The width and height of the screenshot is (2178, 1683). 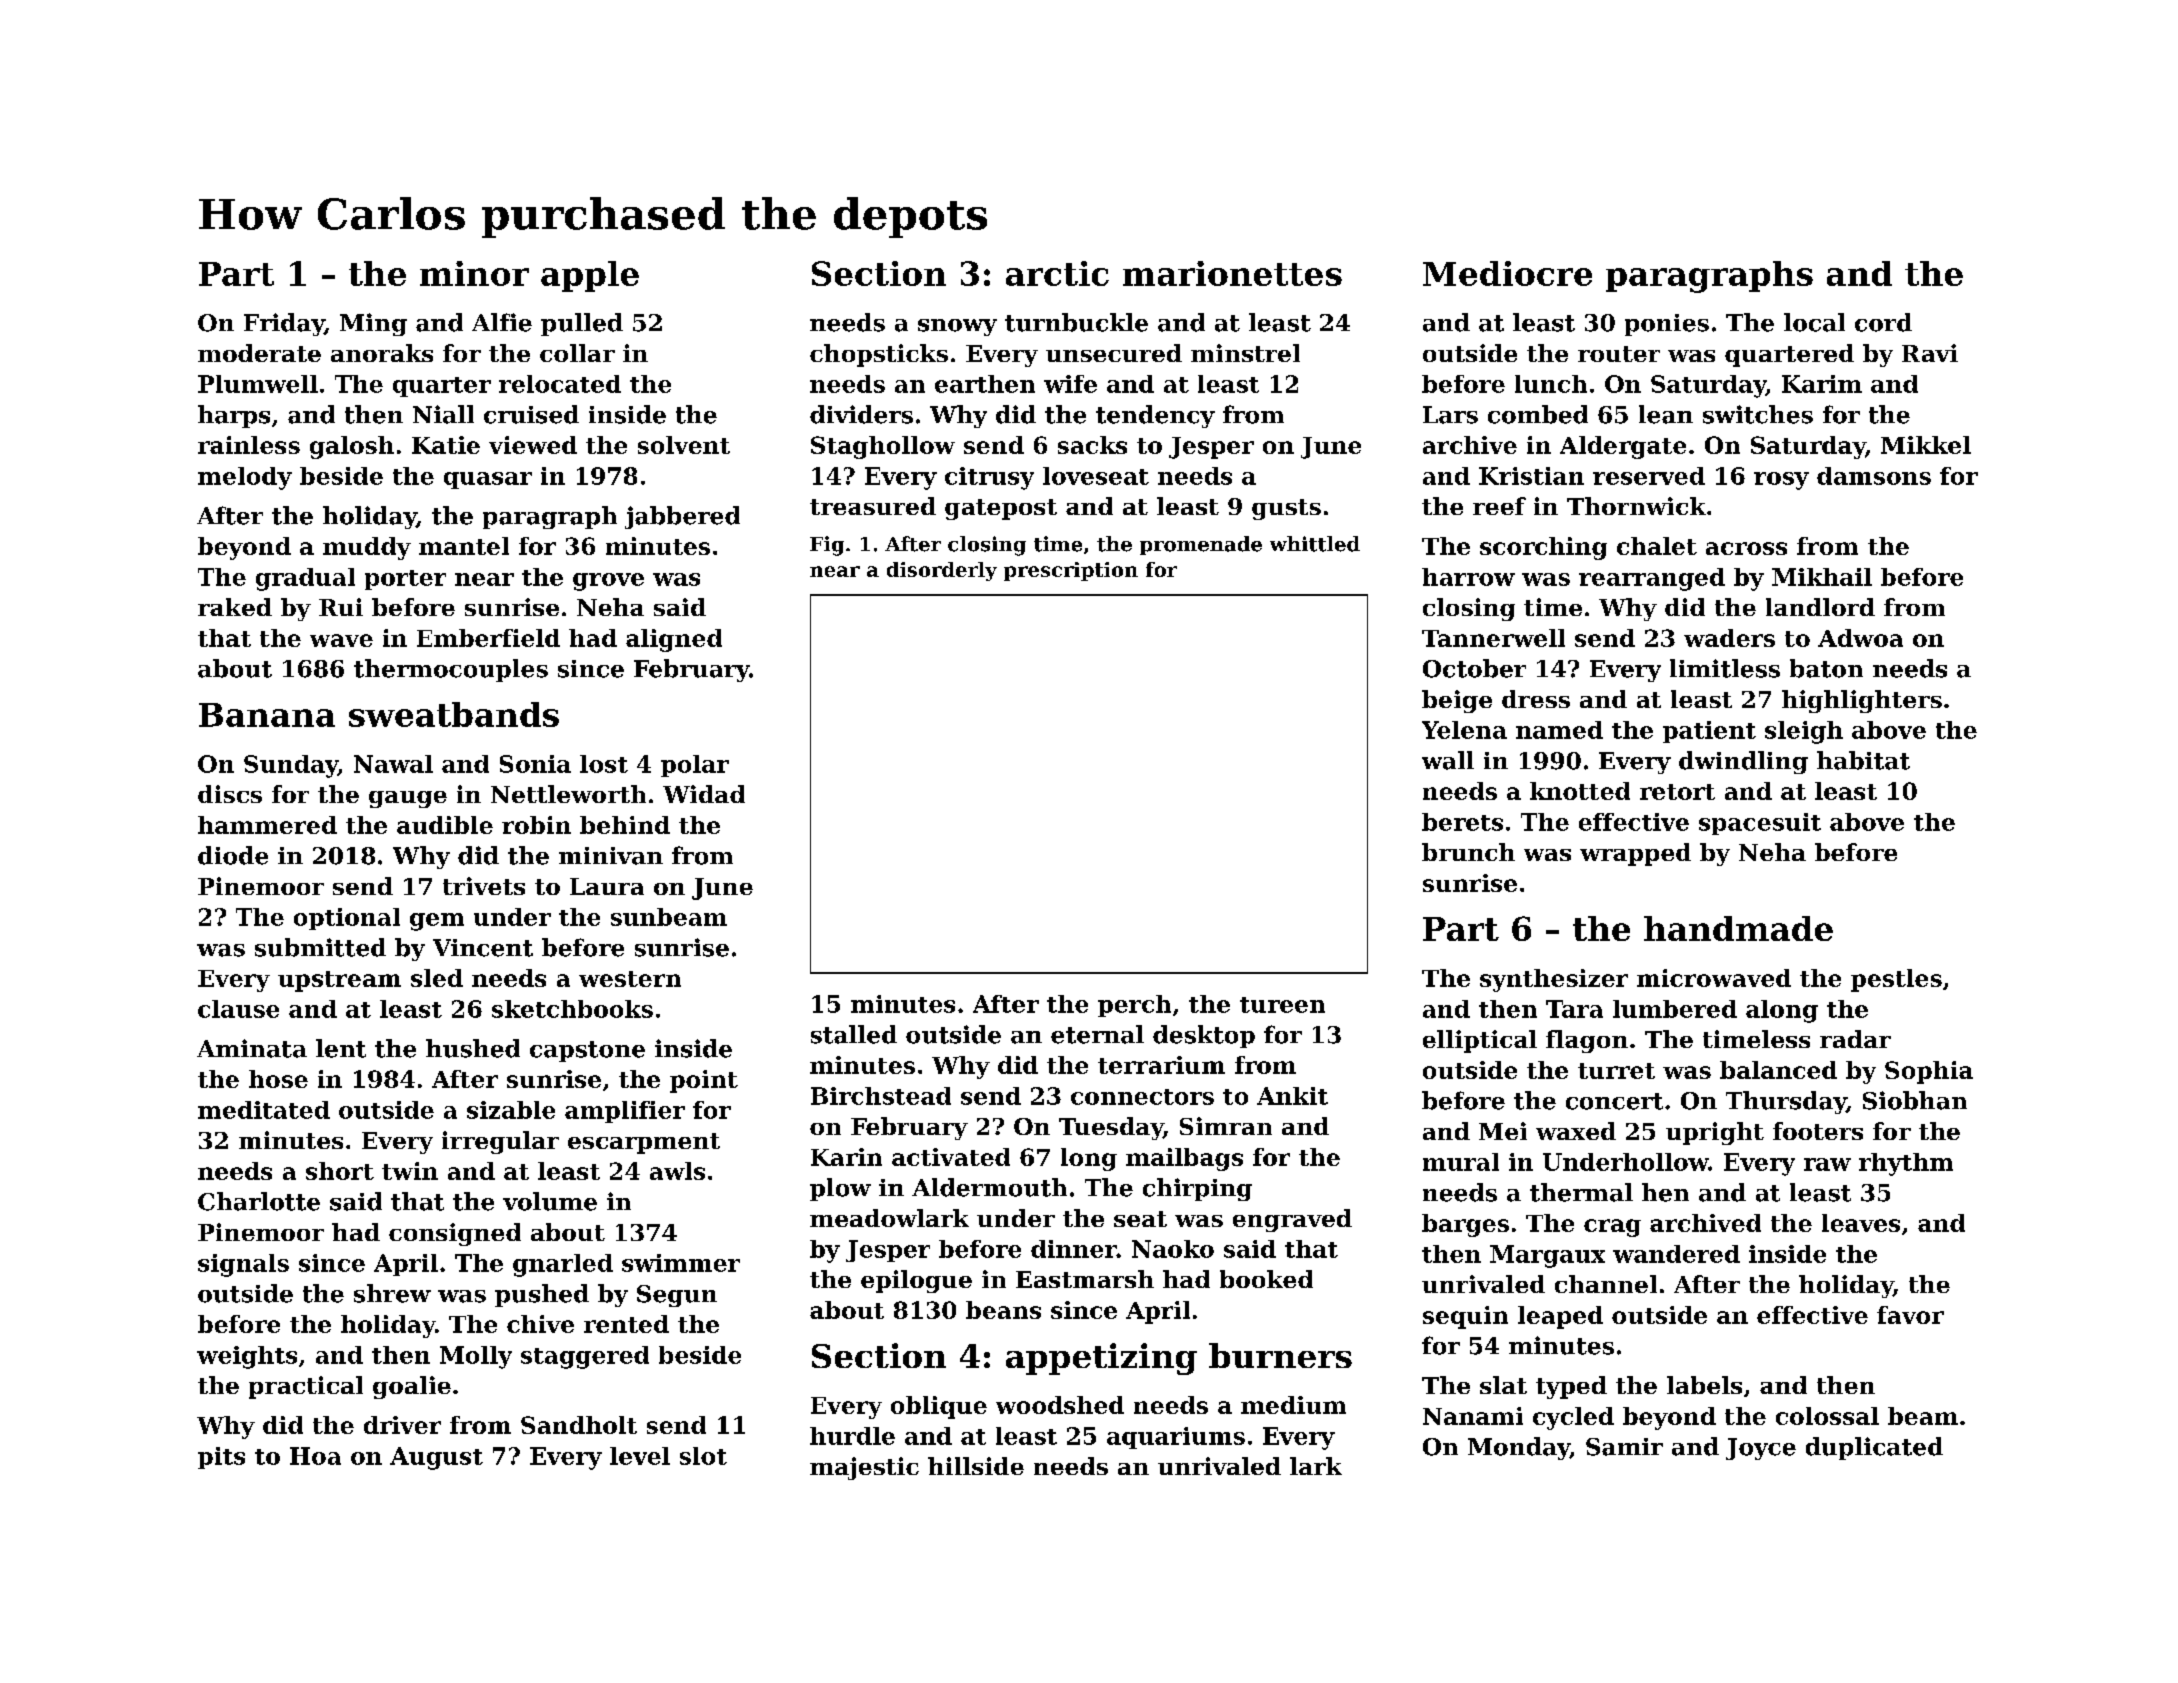 What do you see at coordinates (284, 324) in the screenshot?
I see `Friday` at bounding box center [284, 324].
